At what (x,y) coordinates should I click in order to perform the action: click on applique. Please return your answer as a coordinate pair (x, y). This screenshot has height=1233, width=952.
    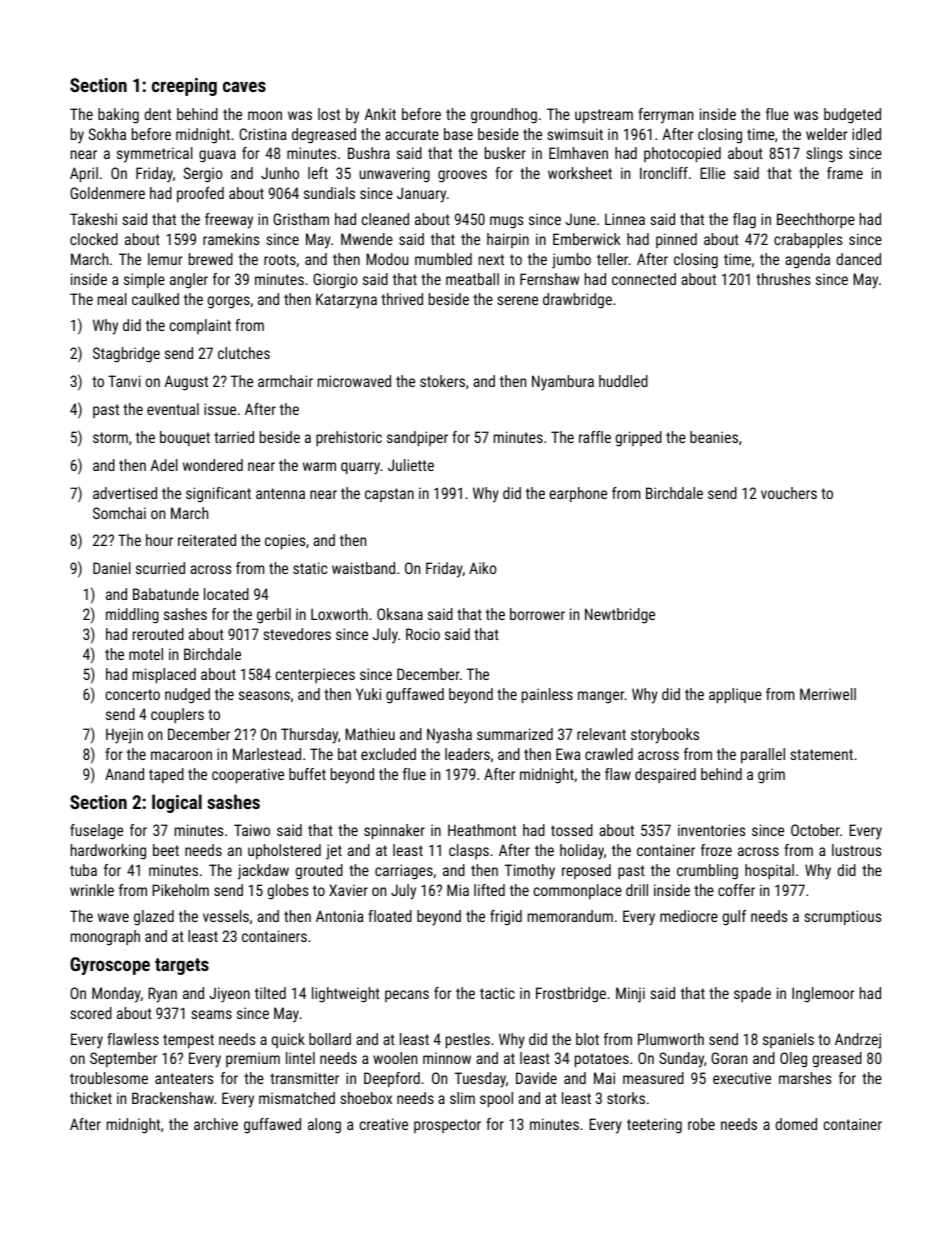
    Looking at the image, I should click on (735, 695).
